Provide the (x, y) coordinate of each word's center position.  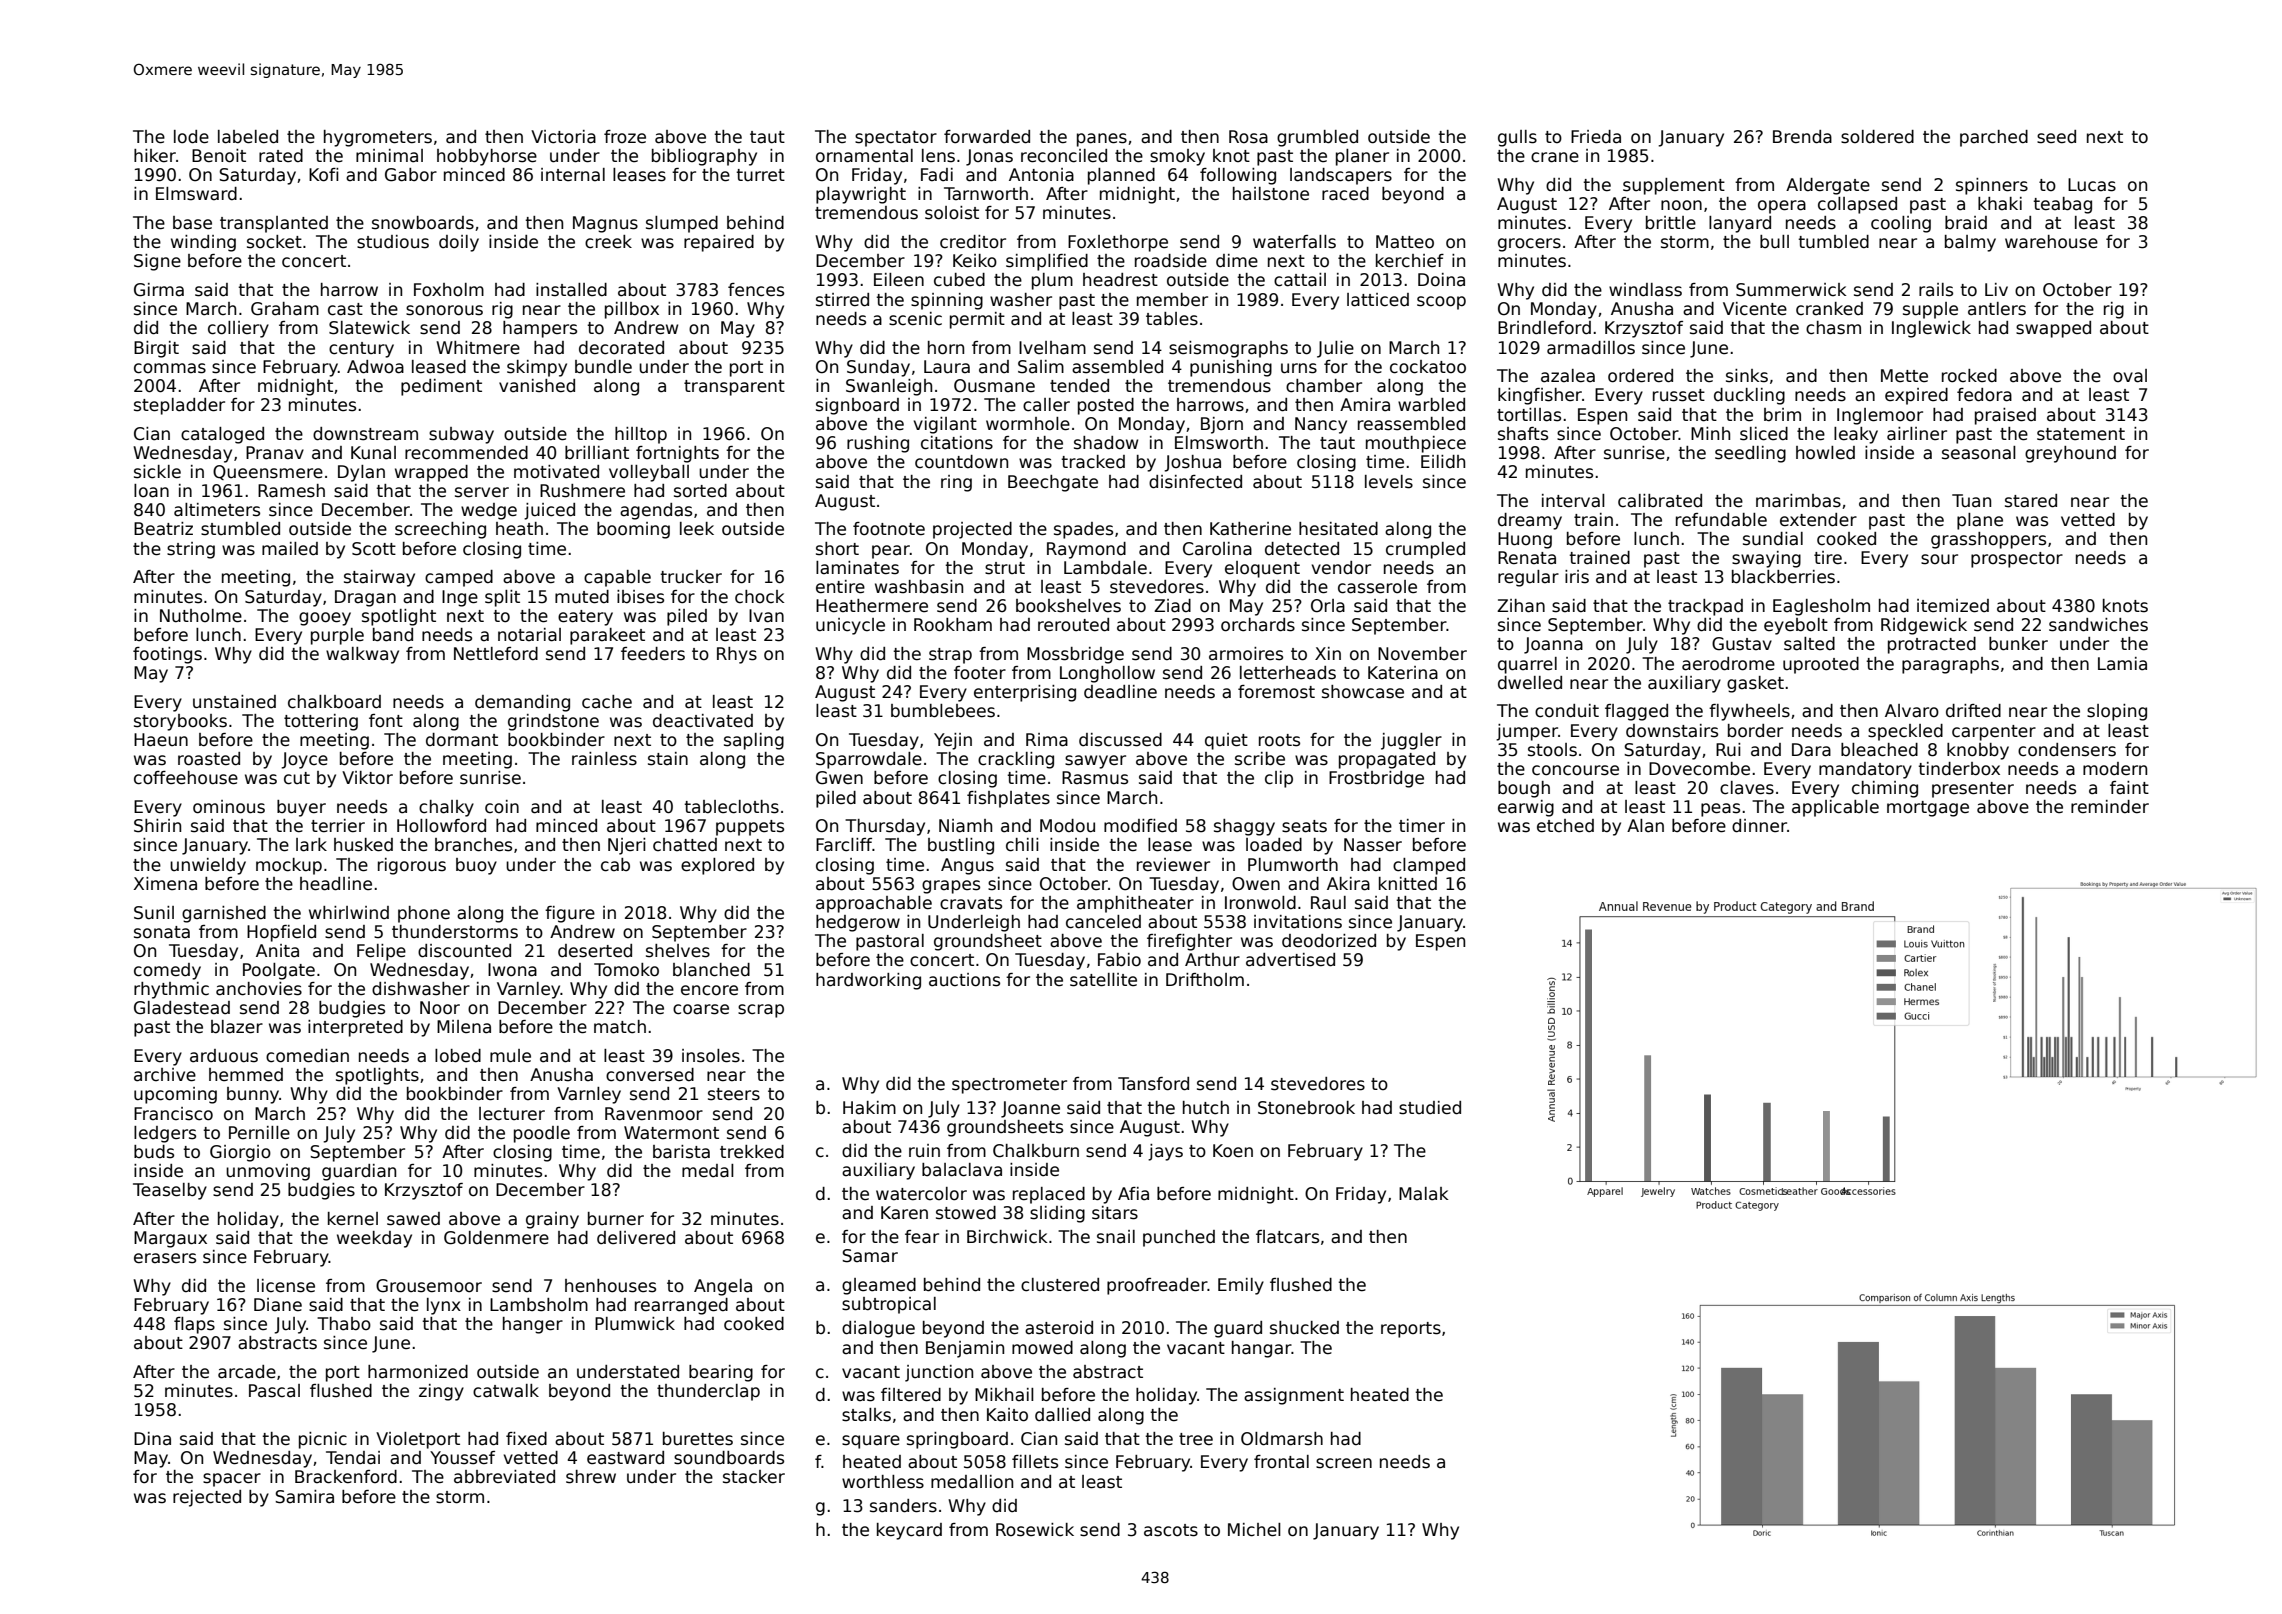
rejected (207, 1498)
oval (2130, 376)
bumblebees (943, 711)
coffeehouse (186, 778)
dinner (1759, 826)
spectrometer (1009, 1086)
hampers (540, 329)
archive (165, 1075)
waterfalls (1294, 242)
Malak (1423, 1194)
